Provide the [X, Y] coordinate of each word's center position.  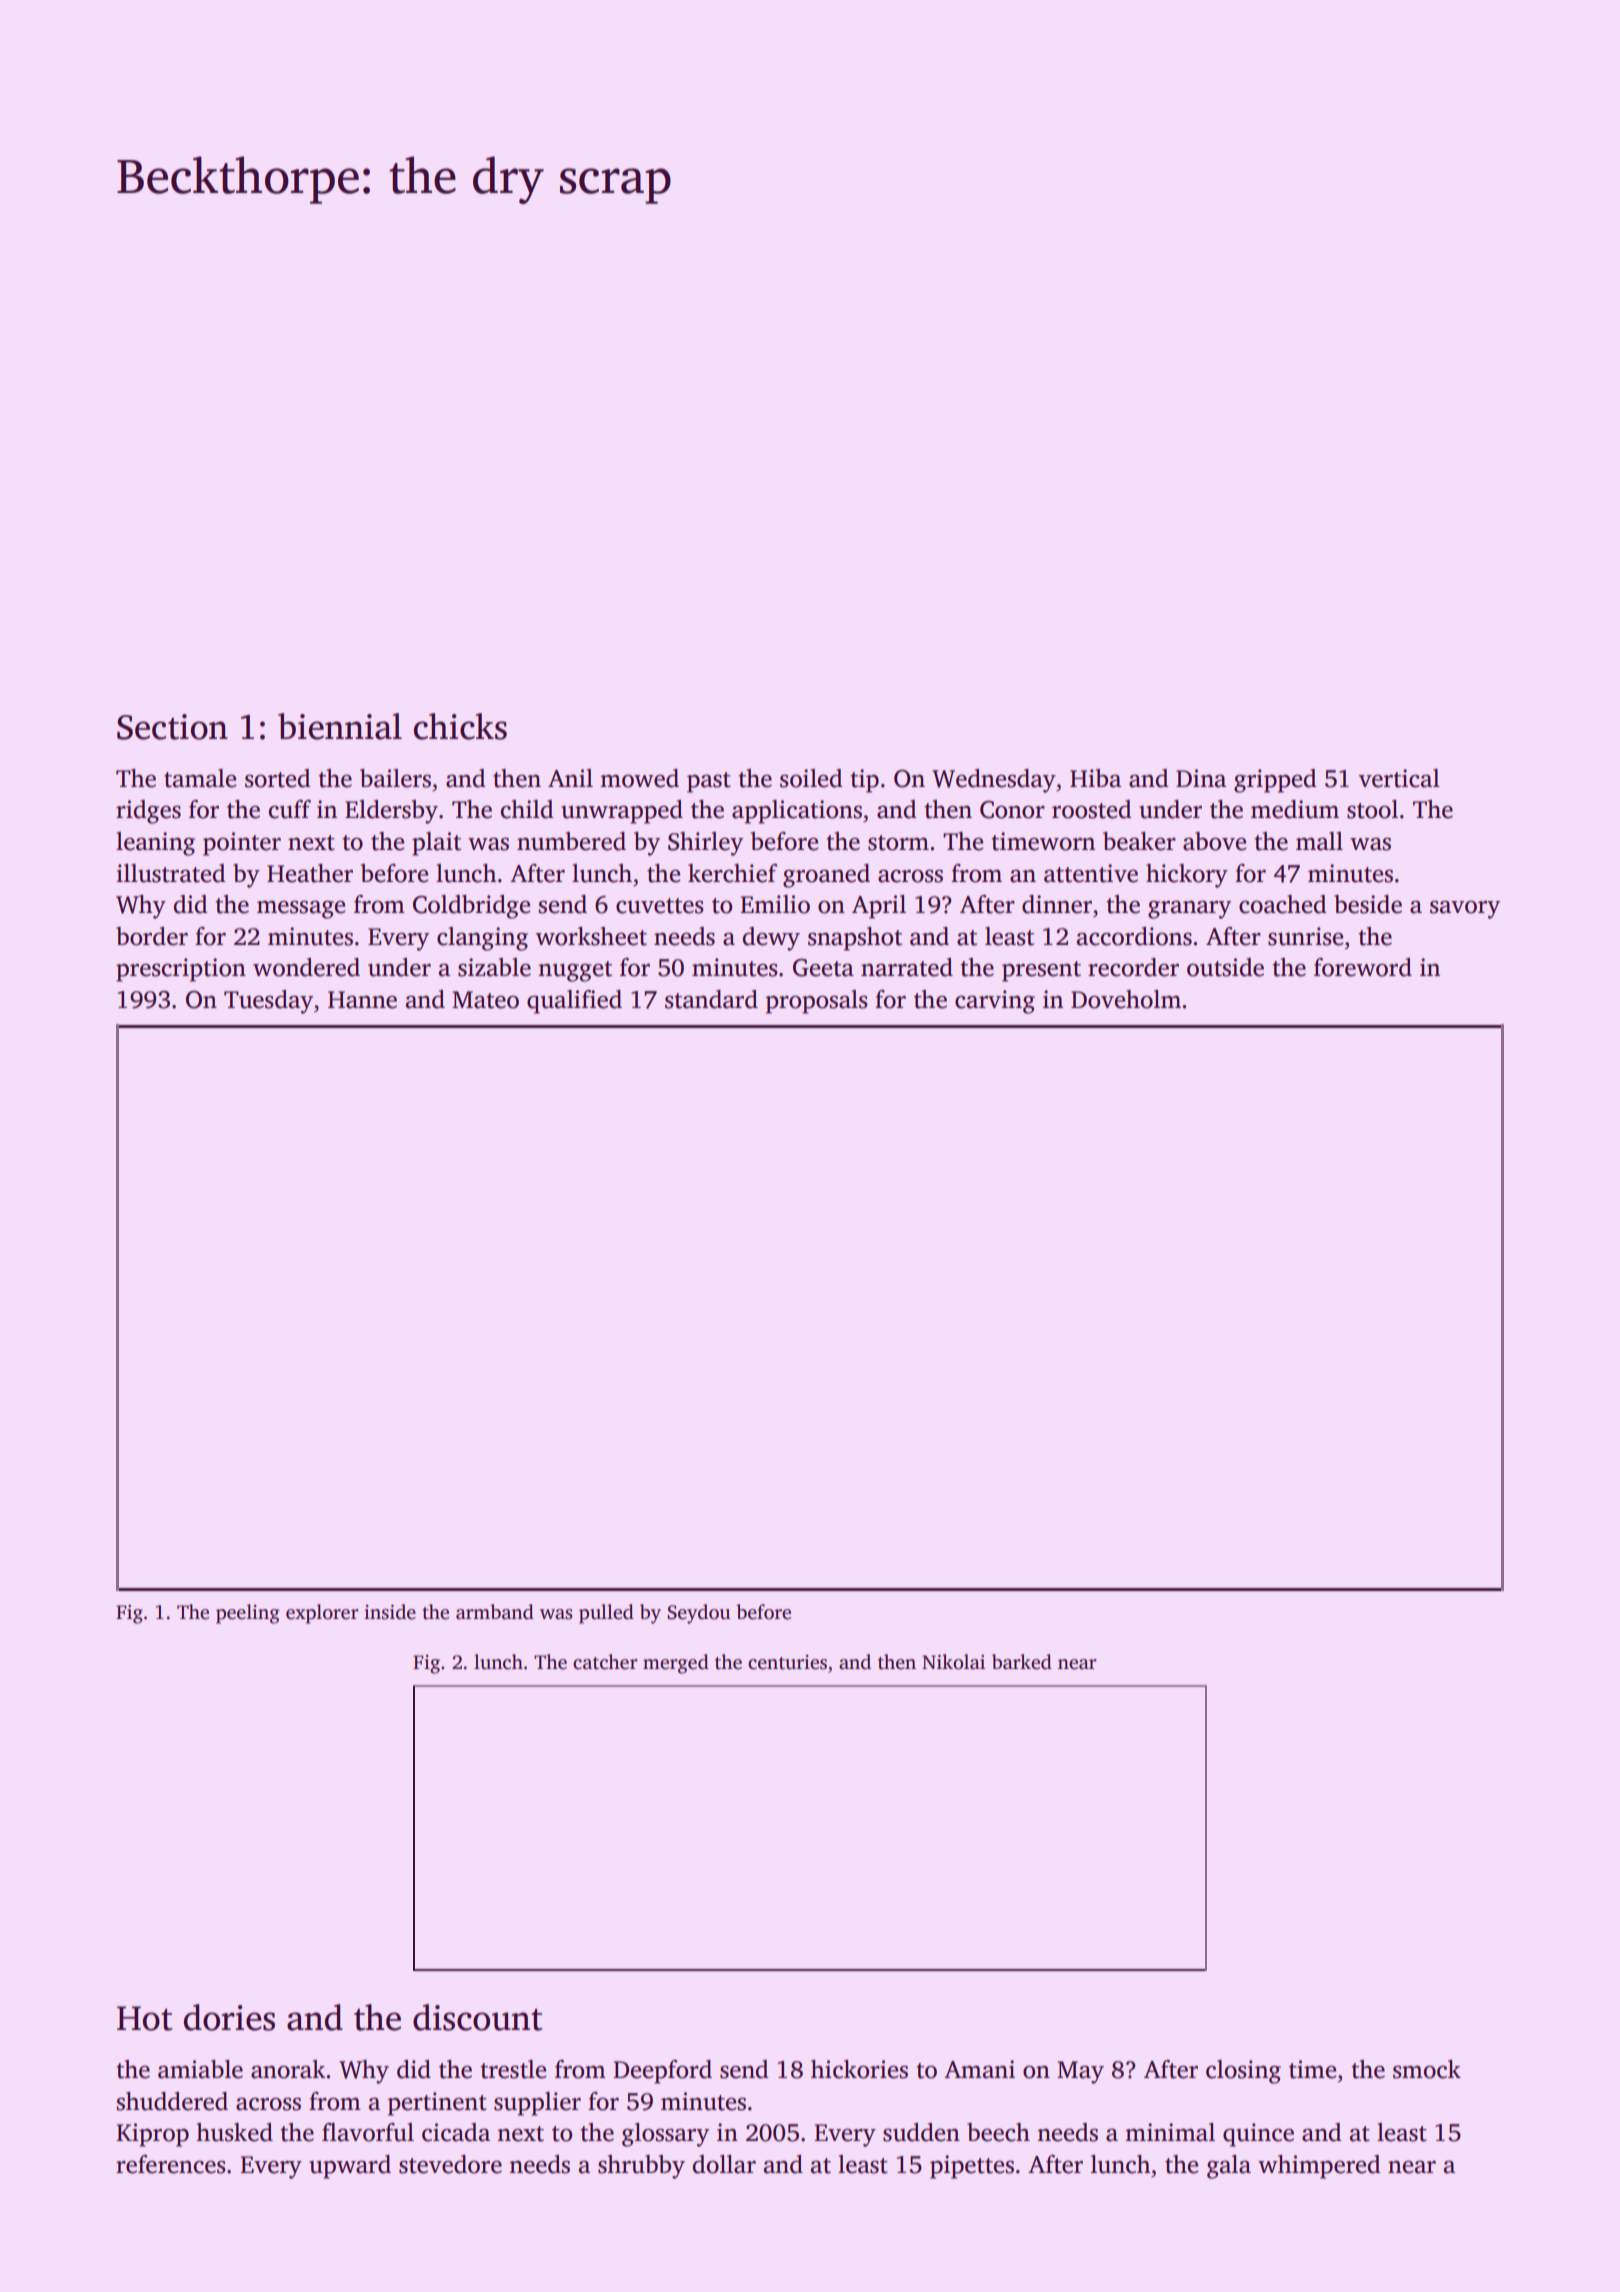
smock [1427, 2069]
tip [864, 781]
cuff [290, 809]
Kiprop [152, 2135]
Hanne [362, 1000]
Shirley [705, 844]
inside [390, 1612]
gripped [1275, 781]
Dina [1201, 778]
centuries [787, 1662]
